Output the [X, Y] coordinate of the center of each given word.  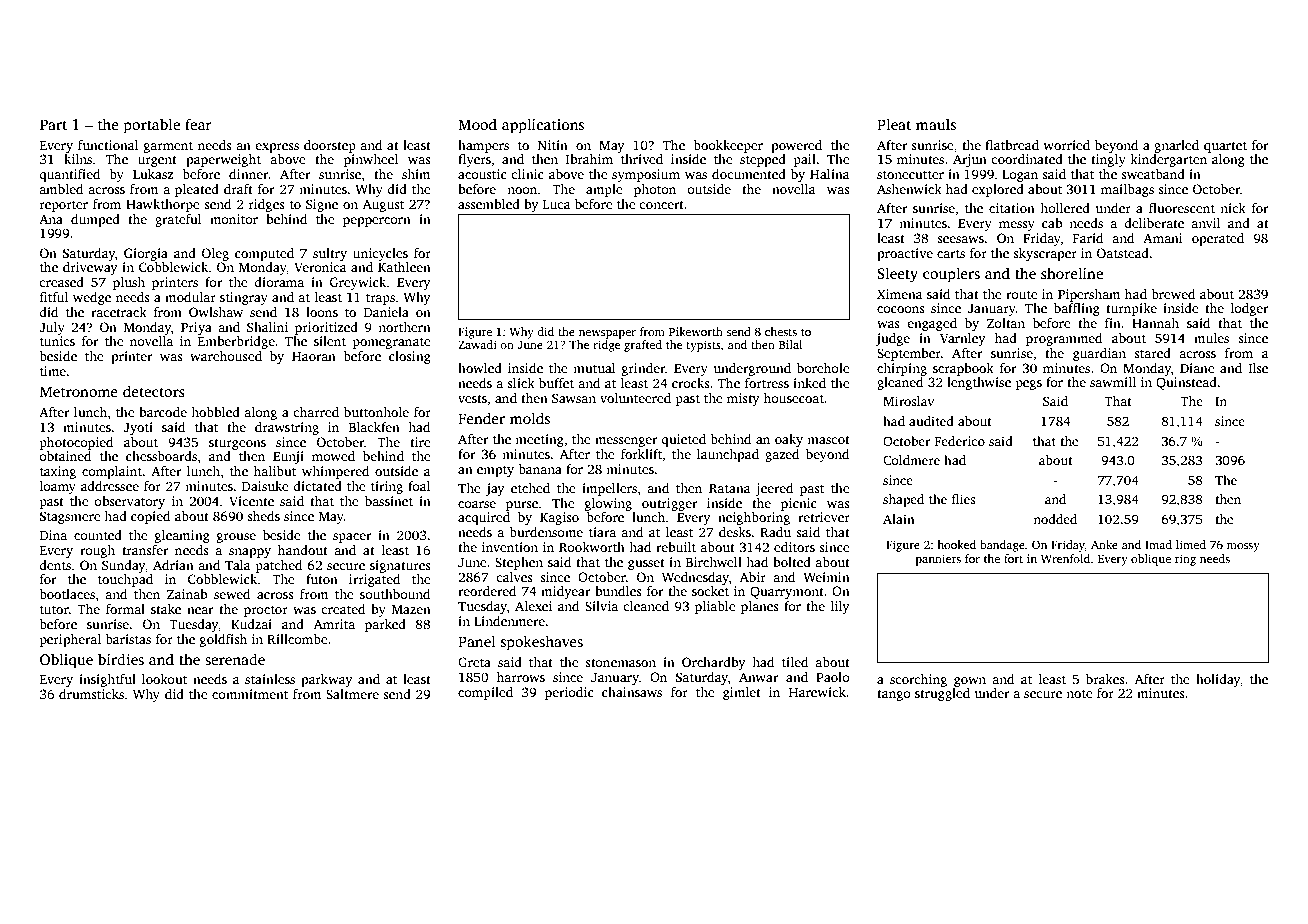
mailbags [1127, 190]
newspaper [607, 334]
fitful [54, 297]
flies [964, 499]
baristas [128, 639]
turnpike [1131, 309]
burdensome [546, 532]
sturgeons [237, 444]
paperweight [223, 160]
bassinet [389, 501]
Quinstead [1186, 383]
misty [743, 399]
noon [522, 190]
